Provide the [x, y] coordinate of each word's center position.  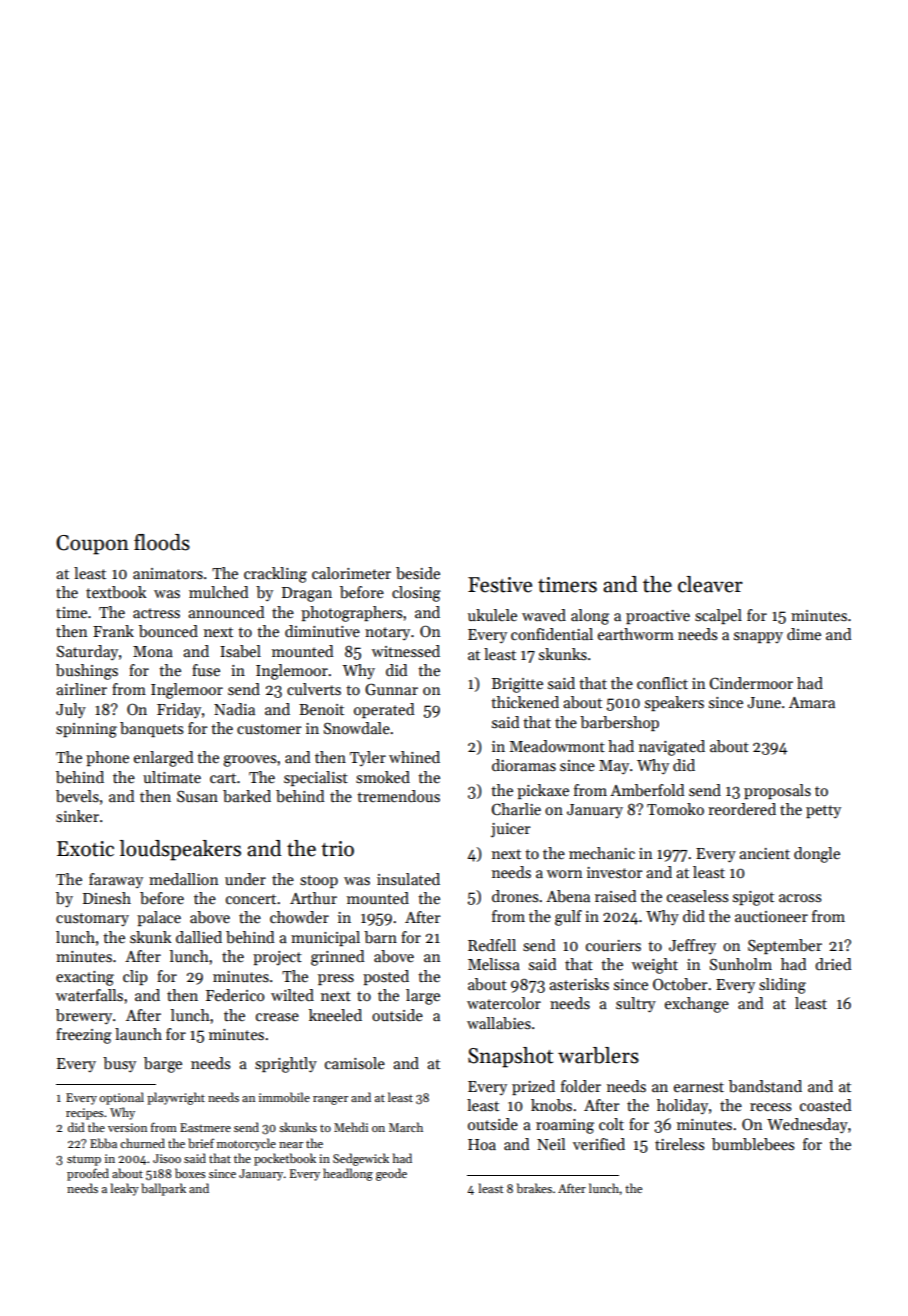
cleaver [710, 584]
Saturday [87, 652]
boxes [190, 1173]
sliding [782, 986]
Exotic [85, 849]
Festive [500, 585]
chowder [299, 917]
